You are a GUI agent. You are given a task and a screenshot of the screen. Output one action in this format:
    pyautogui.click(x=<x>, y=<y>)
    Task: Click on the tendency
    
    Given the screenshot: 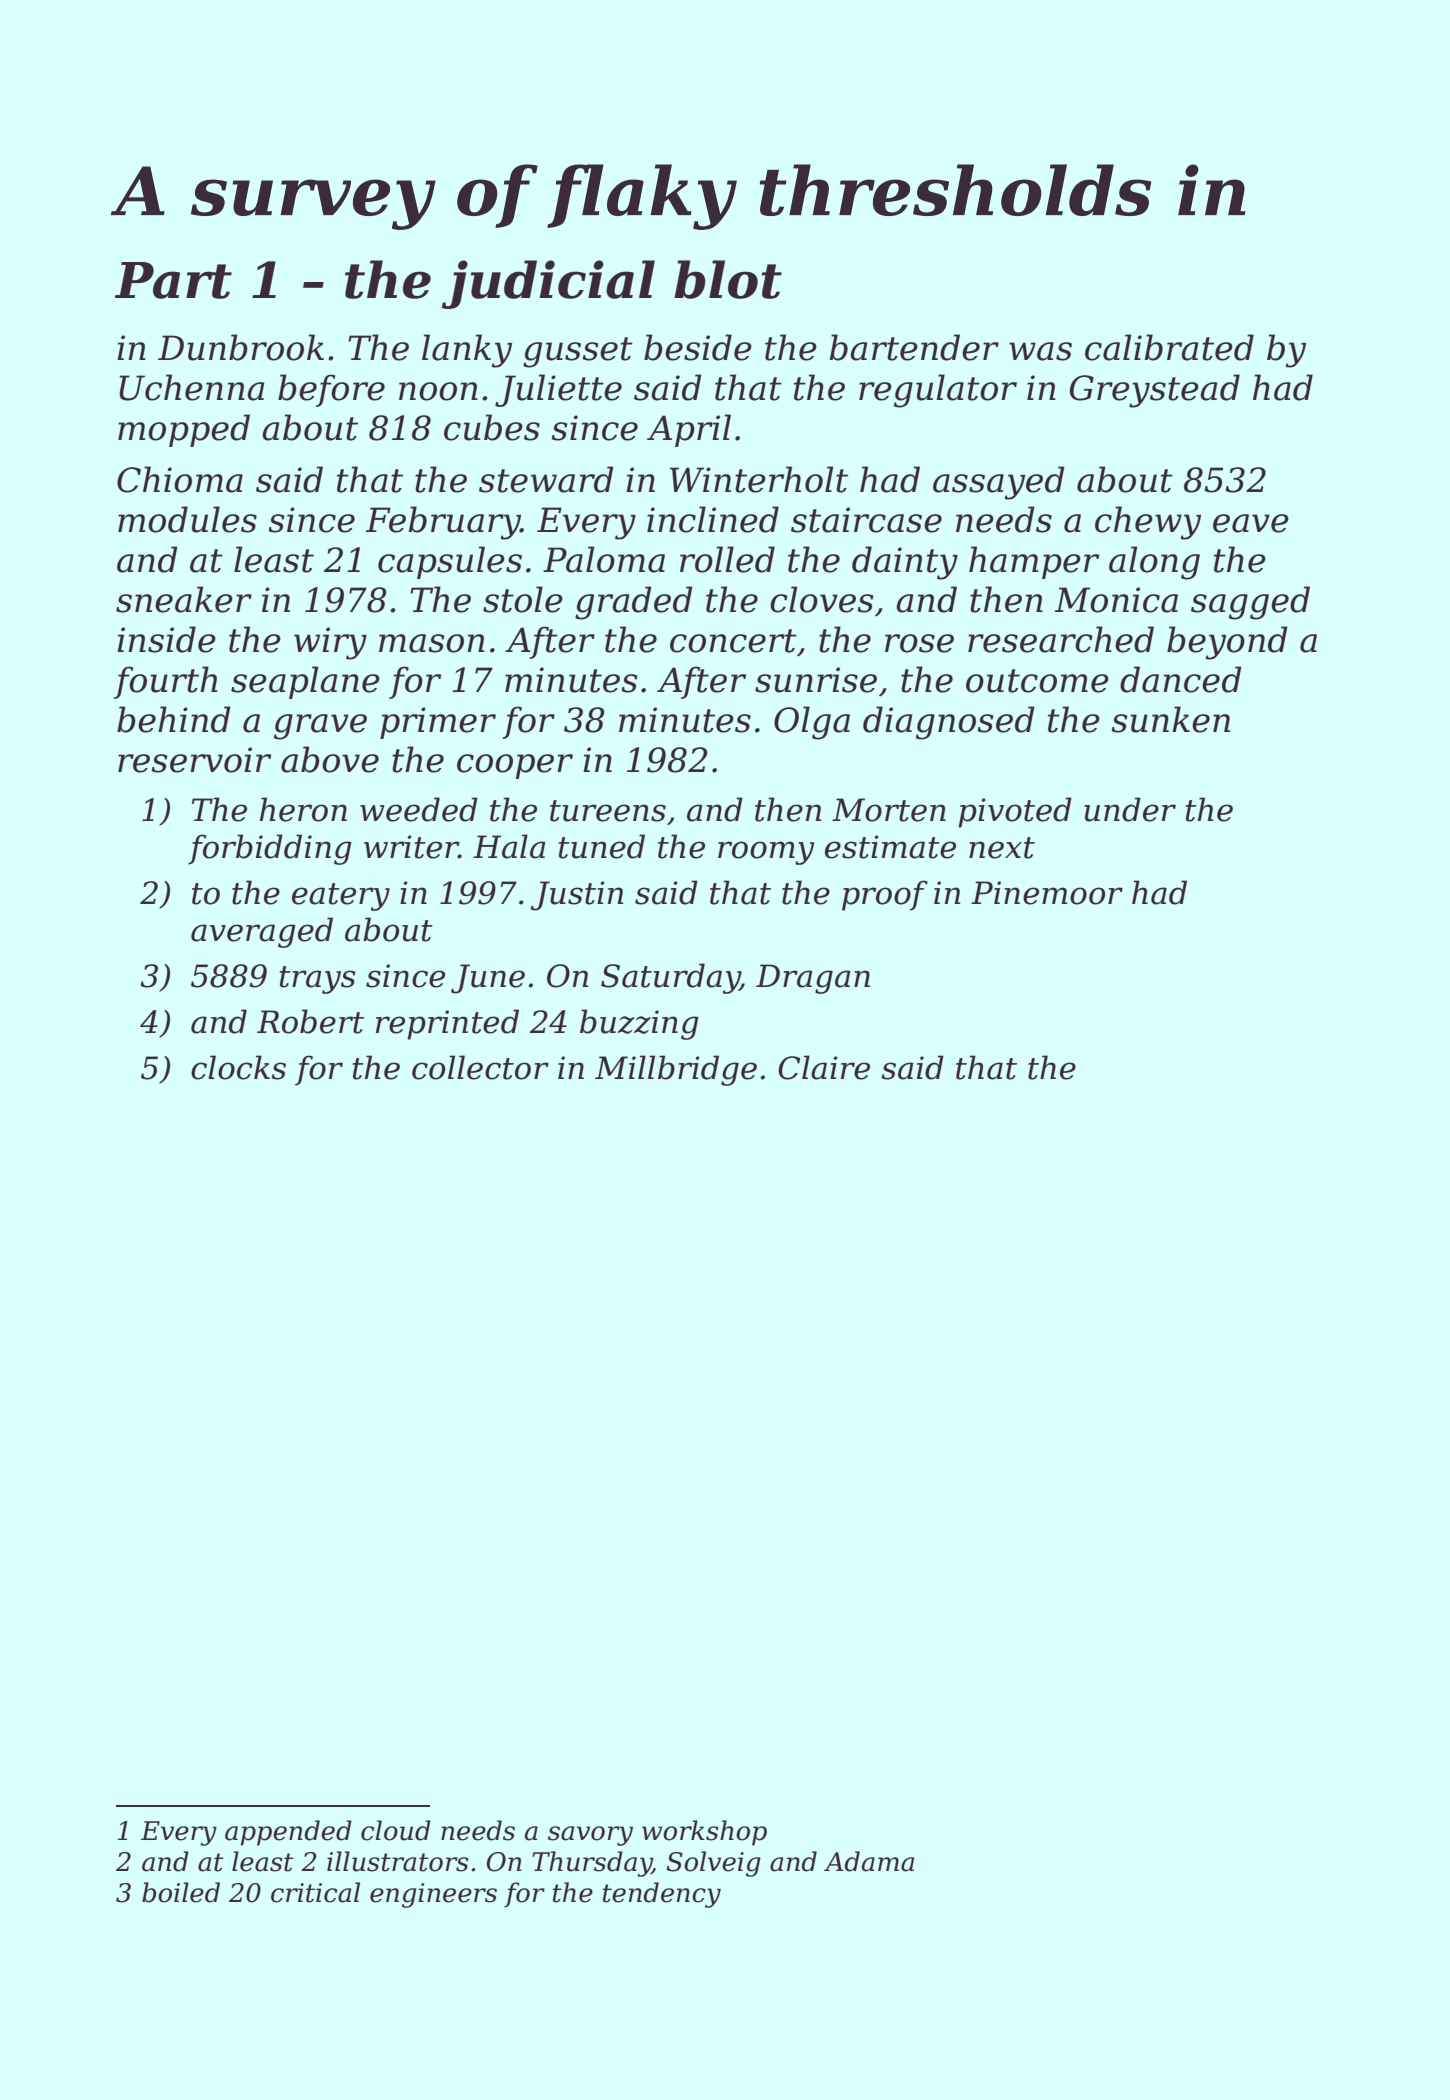 What is the action you would take?
    pyautogui.click(x=661, y=1895)
